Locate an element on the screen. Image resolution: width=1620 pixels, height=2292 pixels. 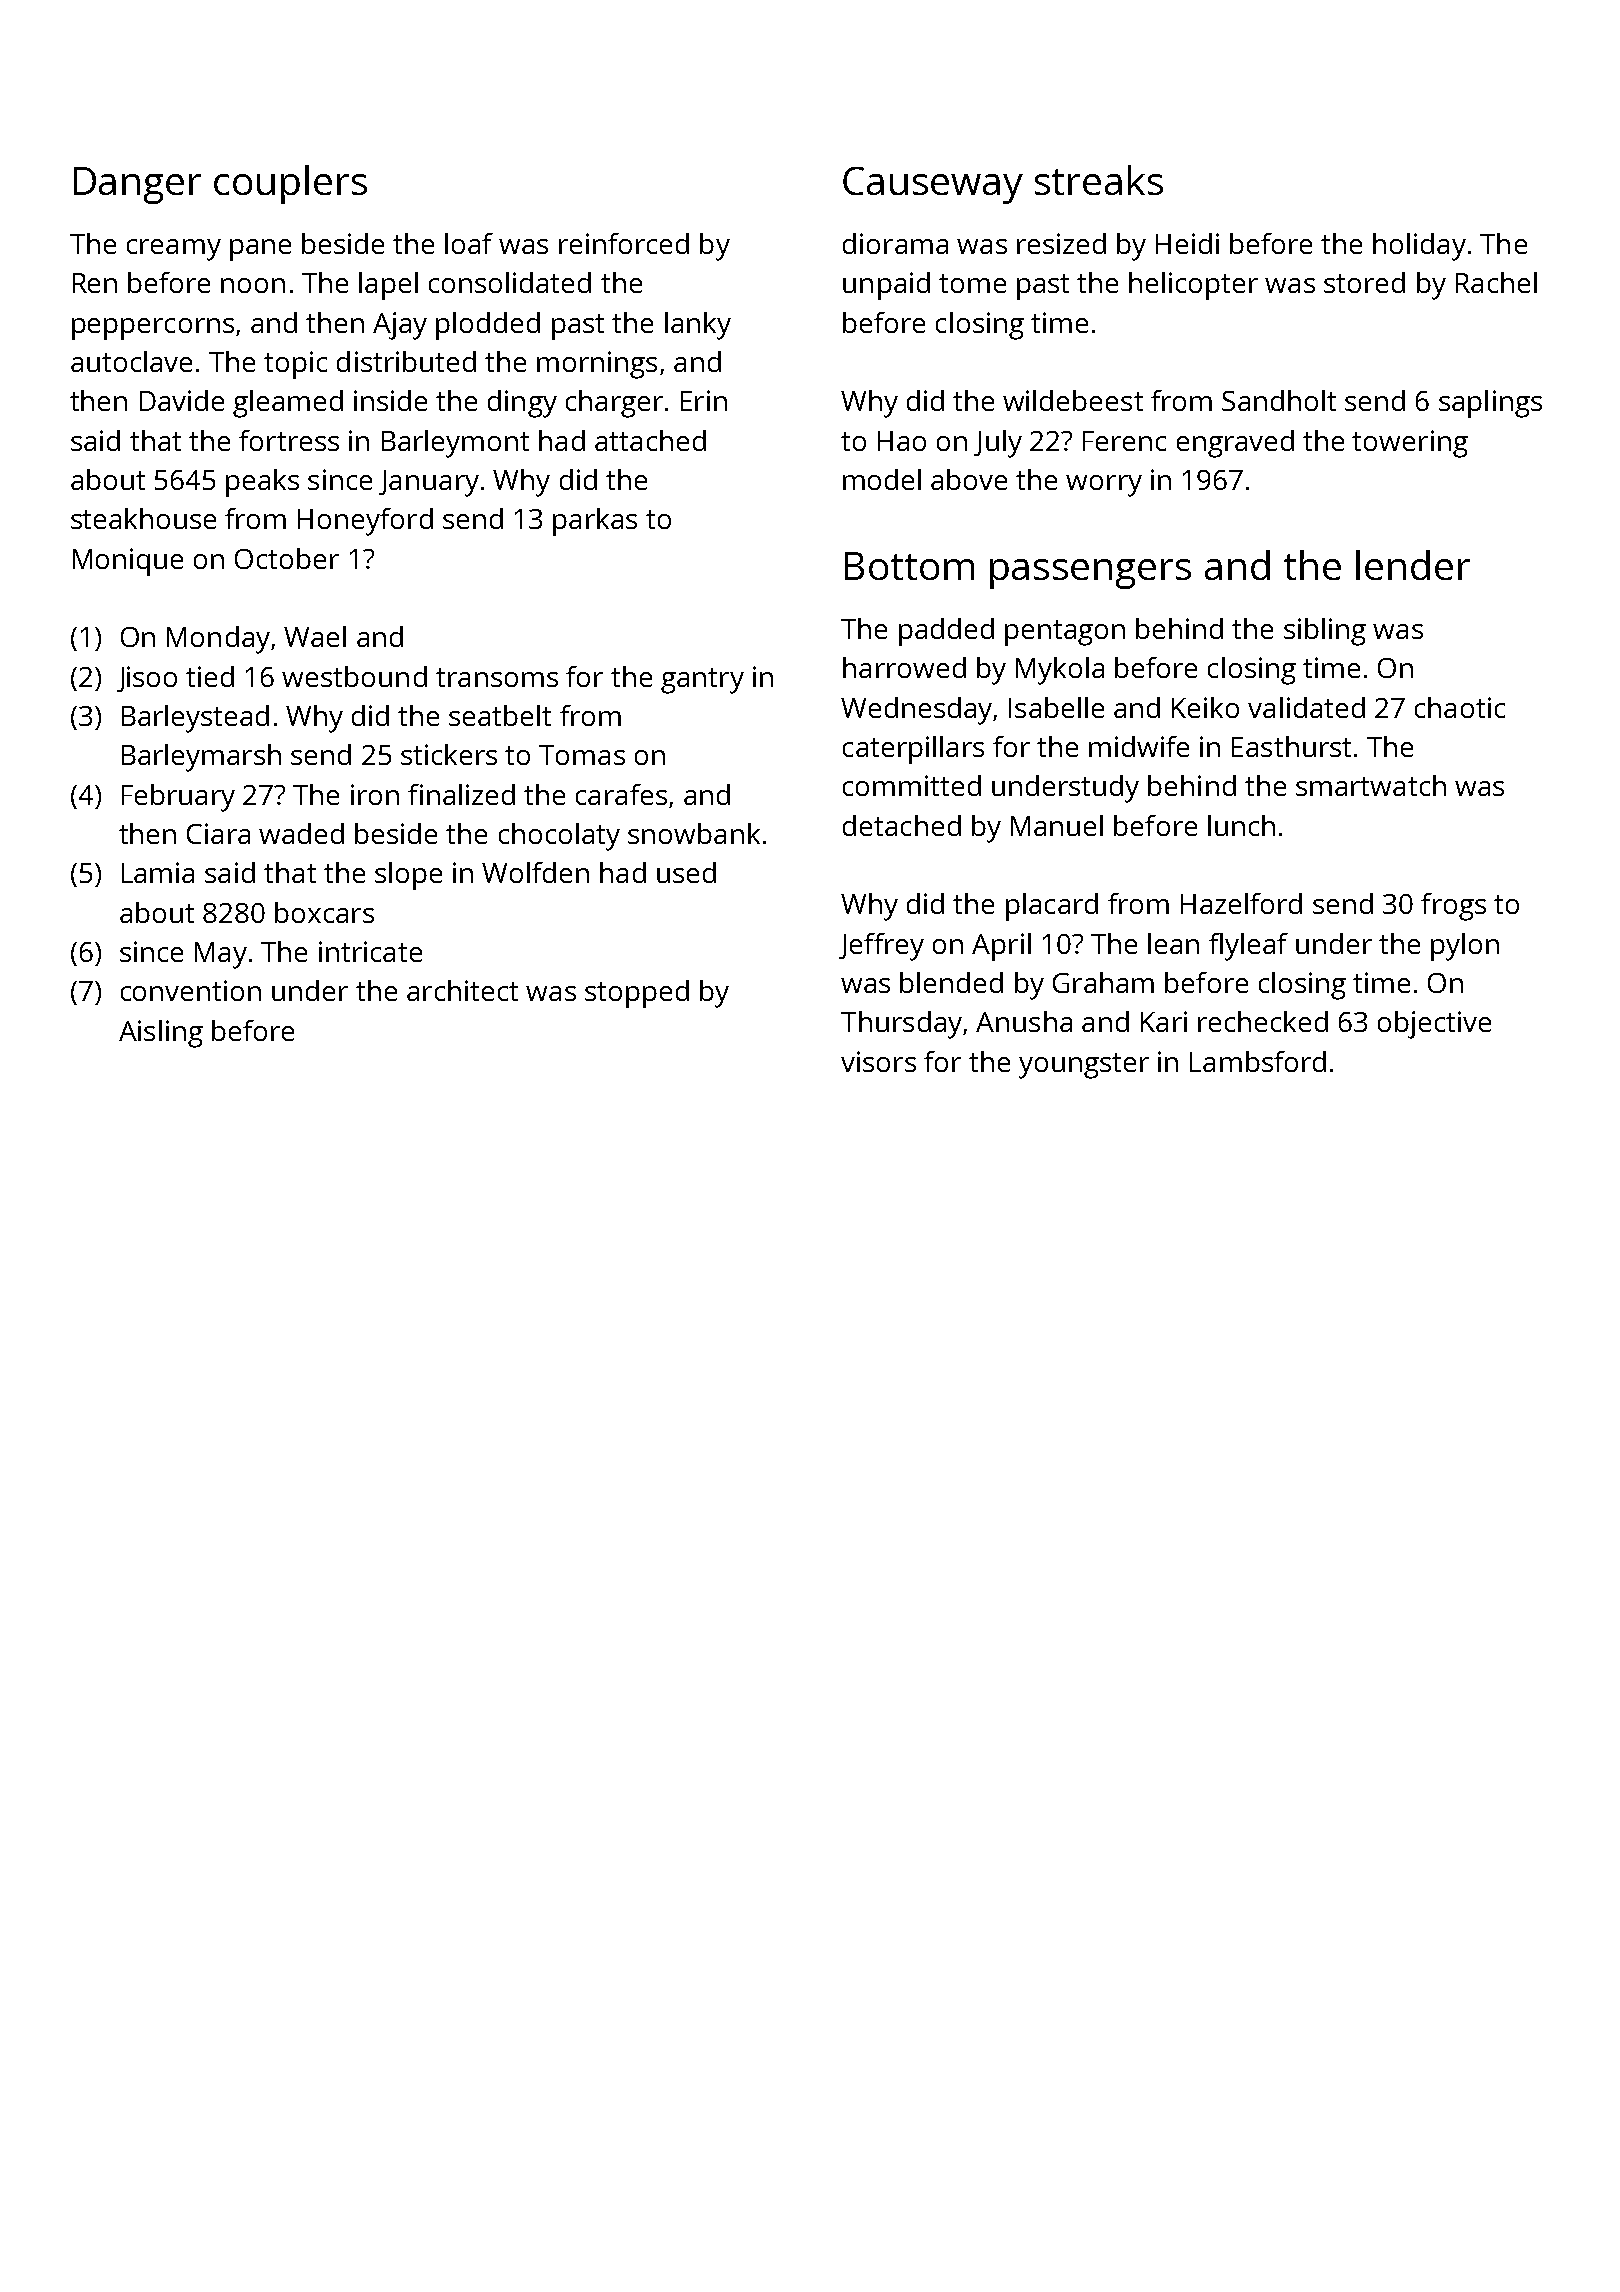
Danger is located at coordinates (137, 185).
